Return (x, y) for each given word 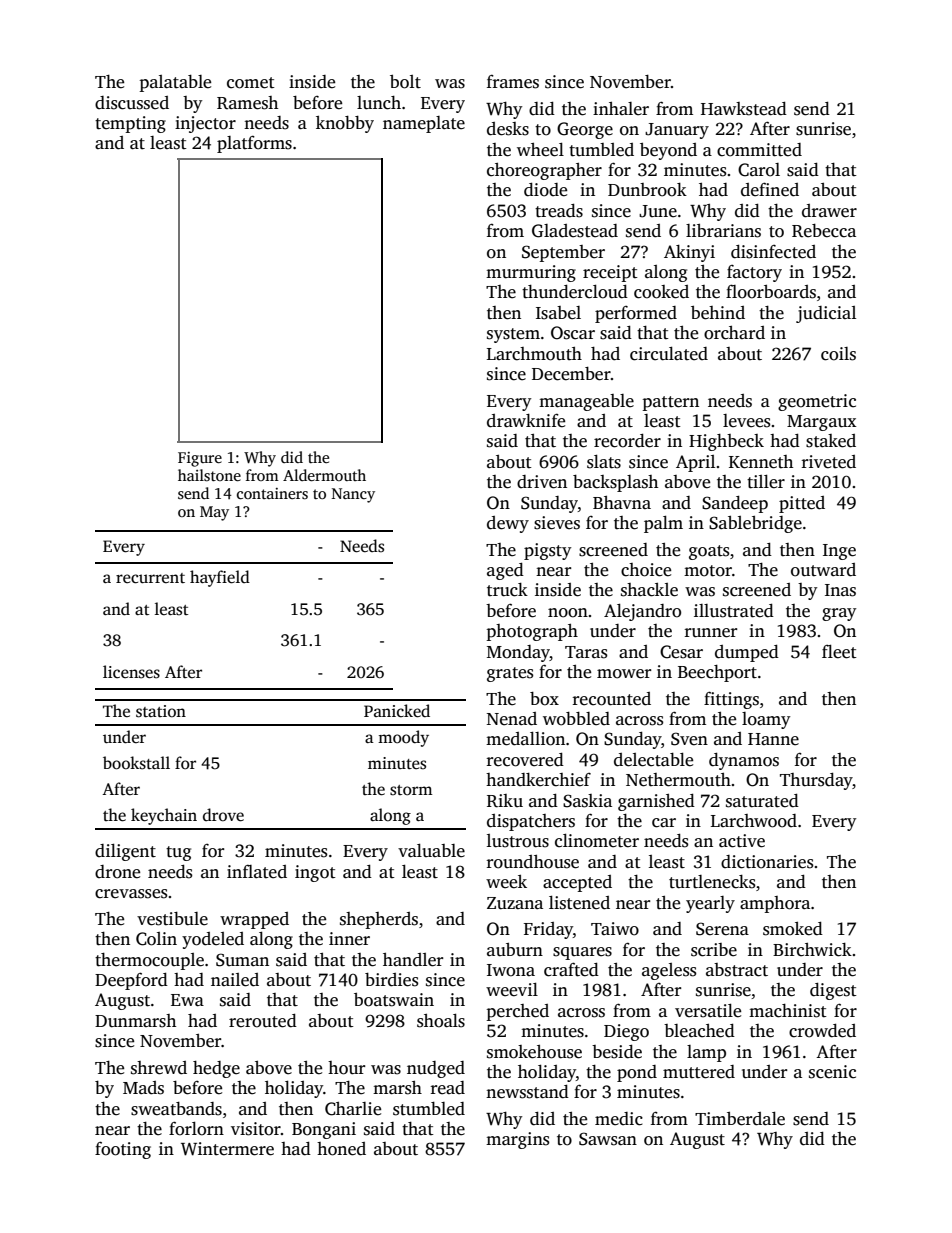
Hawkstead (744, 109)
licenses (131, 672)
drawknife (526, 420)
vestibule (172, 919)
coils (838, 354)
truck (507, 590)
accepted (577, 883)
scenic (832, 1072)
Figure (200, 459)
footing (123, 1150)
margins (517, 1140)
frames (513, 81)
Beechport (717, 673)
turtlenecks (712, 882)
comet (251, 83)
